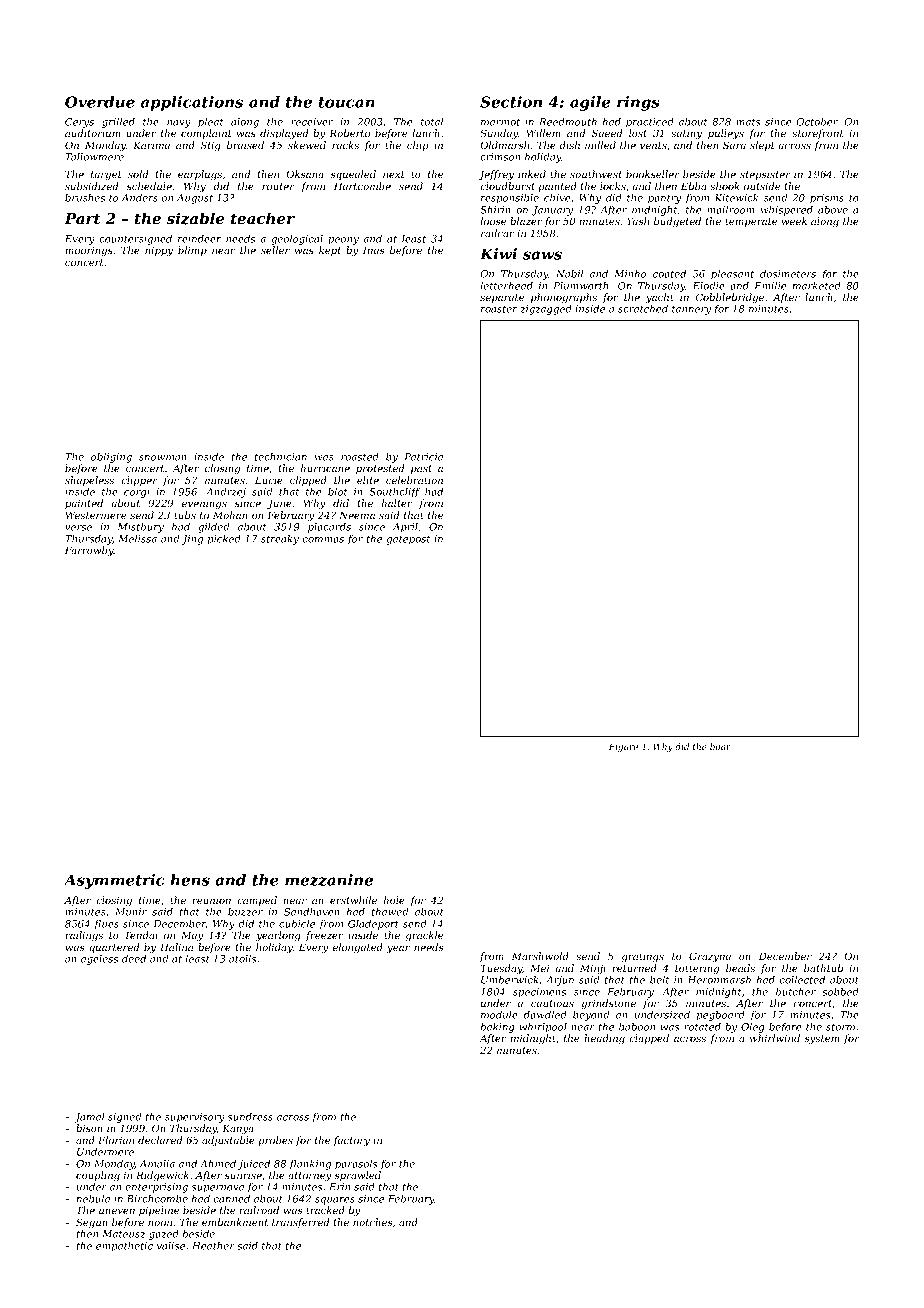 This page has width=924, height=1308. Describe the element at coordinates (360, 457) in the page. I see `roasted` at that location.
